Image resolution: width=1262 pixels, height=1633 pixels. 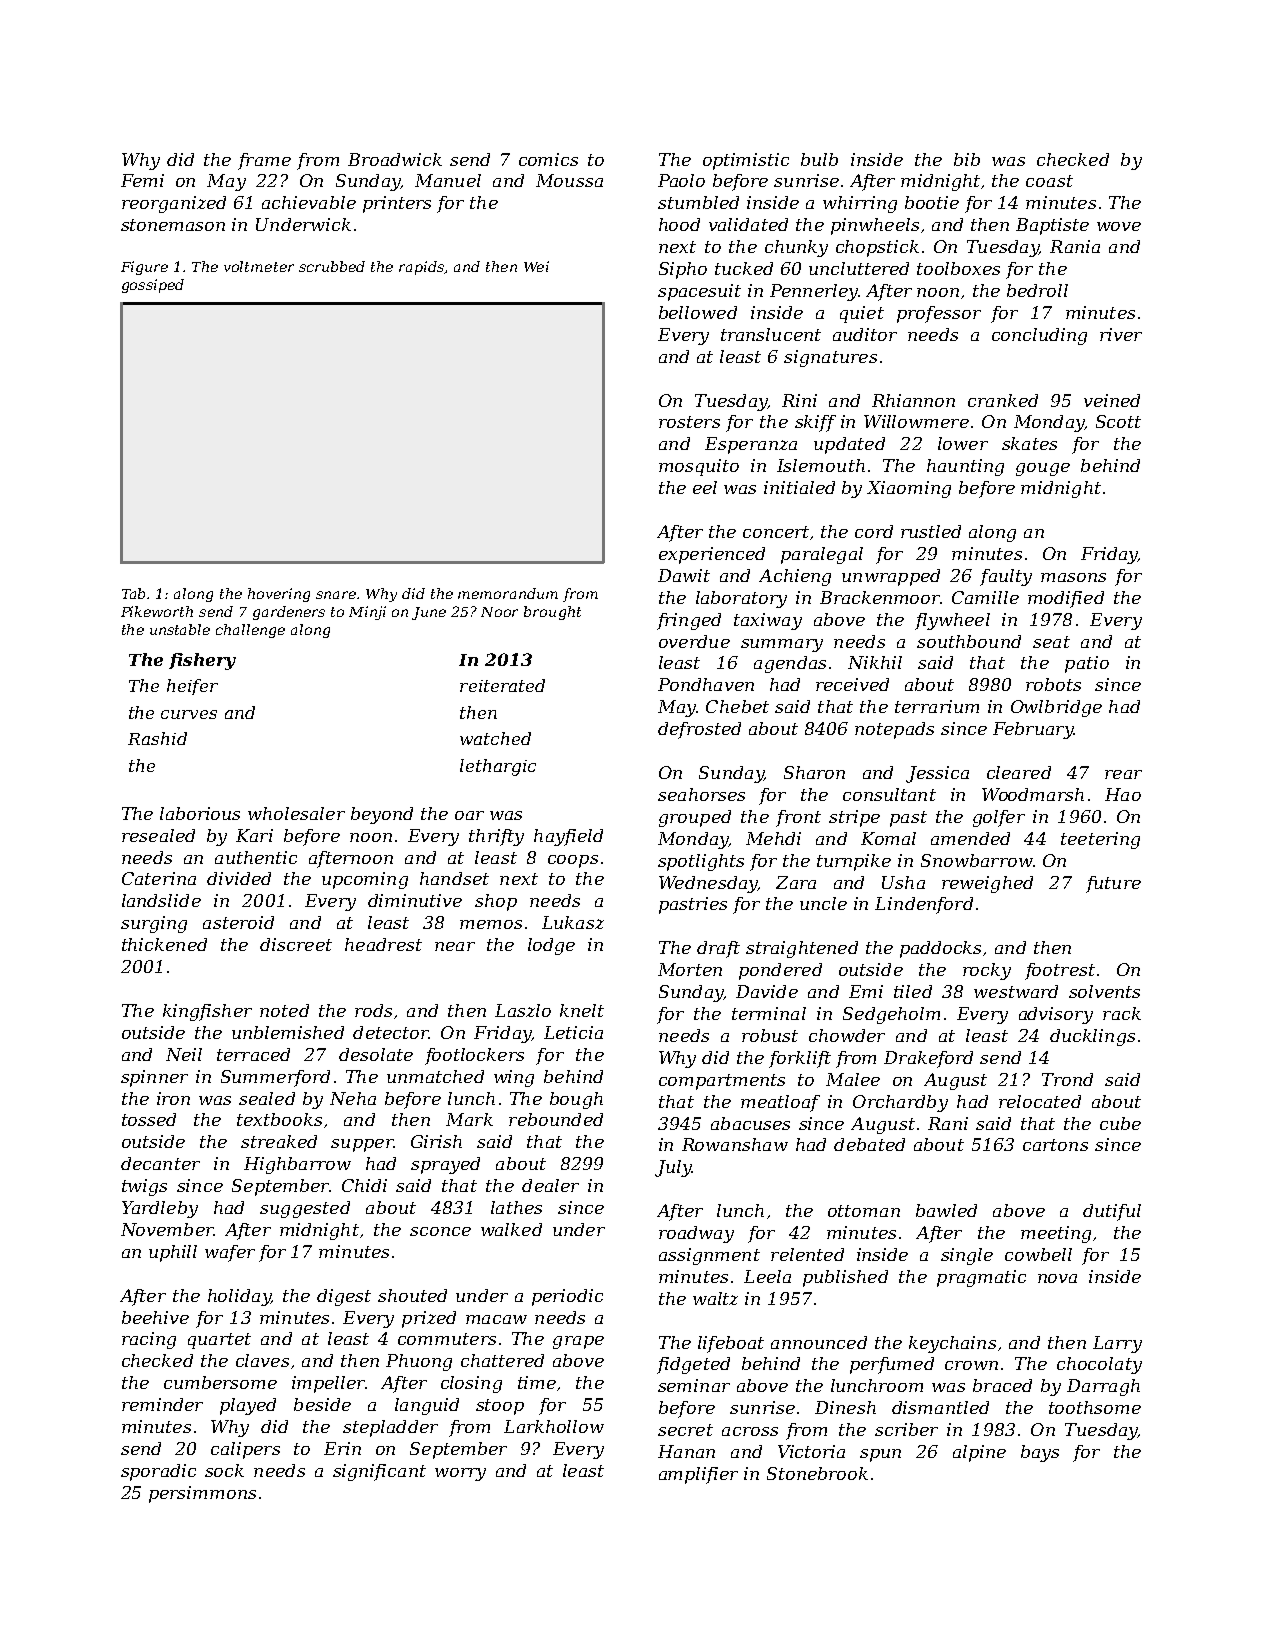 What do you see at coordinates (854, 818) in the screenshot?
I see `stripe` at bounding box center [854, 818].
